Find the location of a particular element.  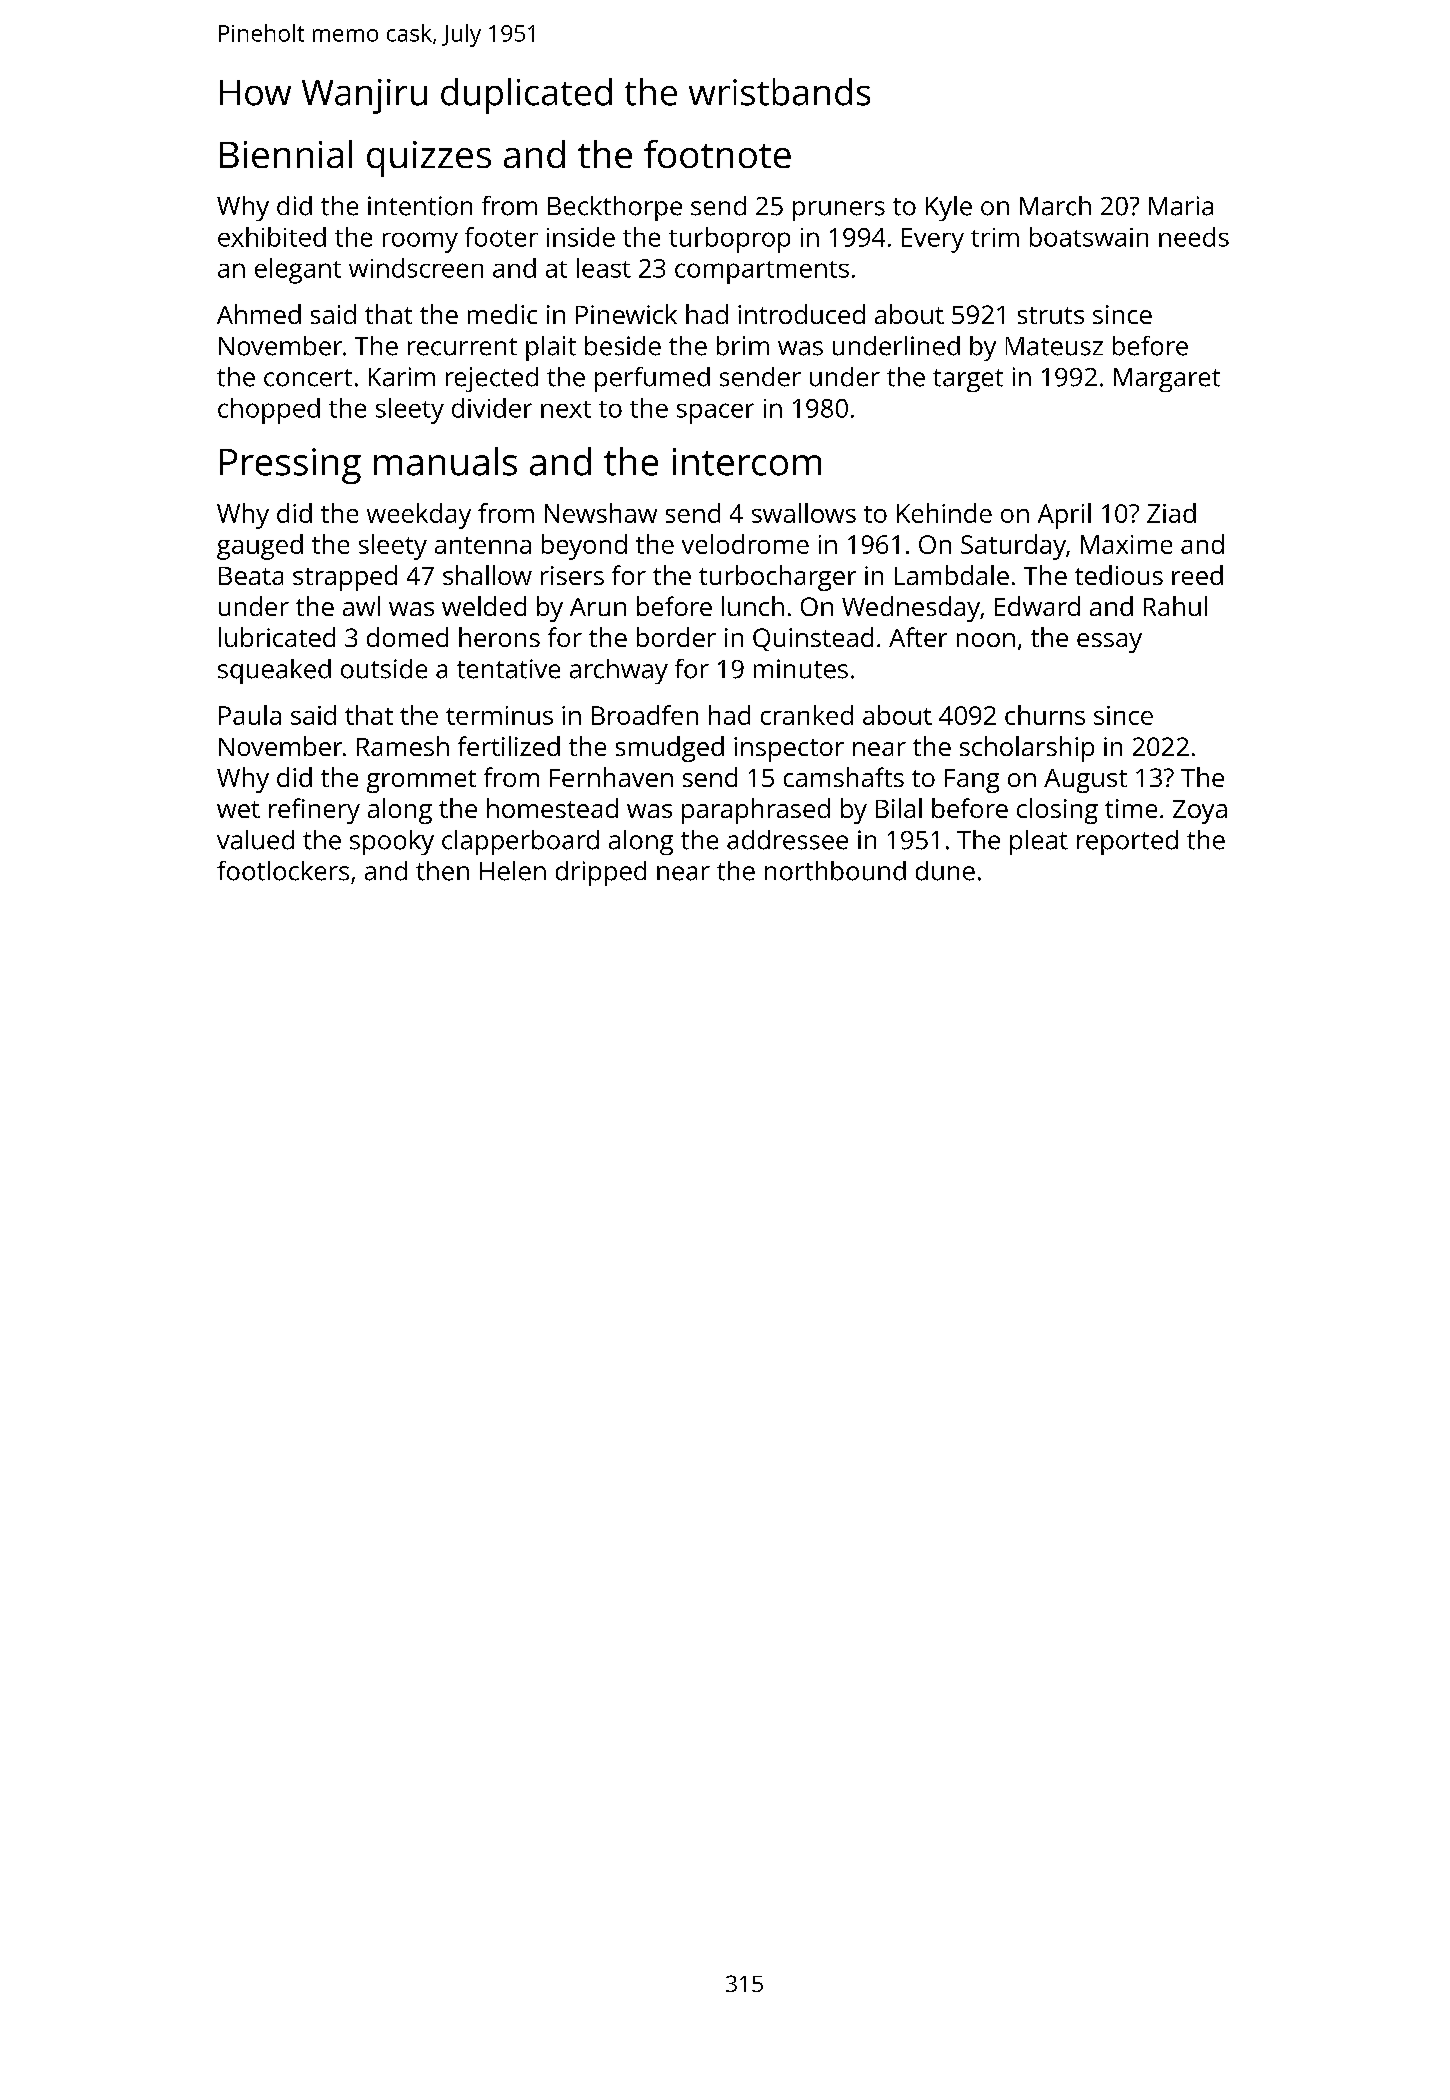

then is located at coordinates (442, 871).
